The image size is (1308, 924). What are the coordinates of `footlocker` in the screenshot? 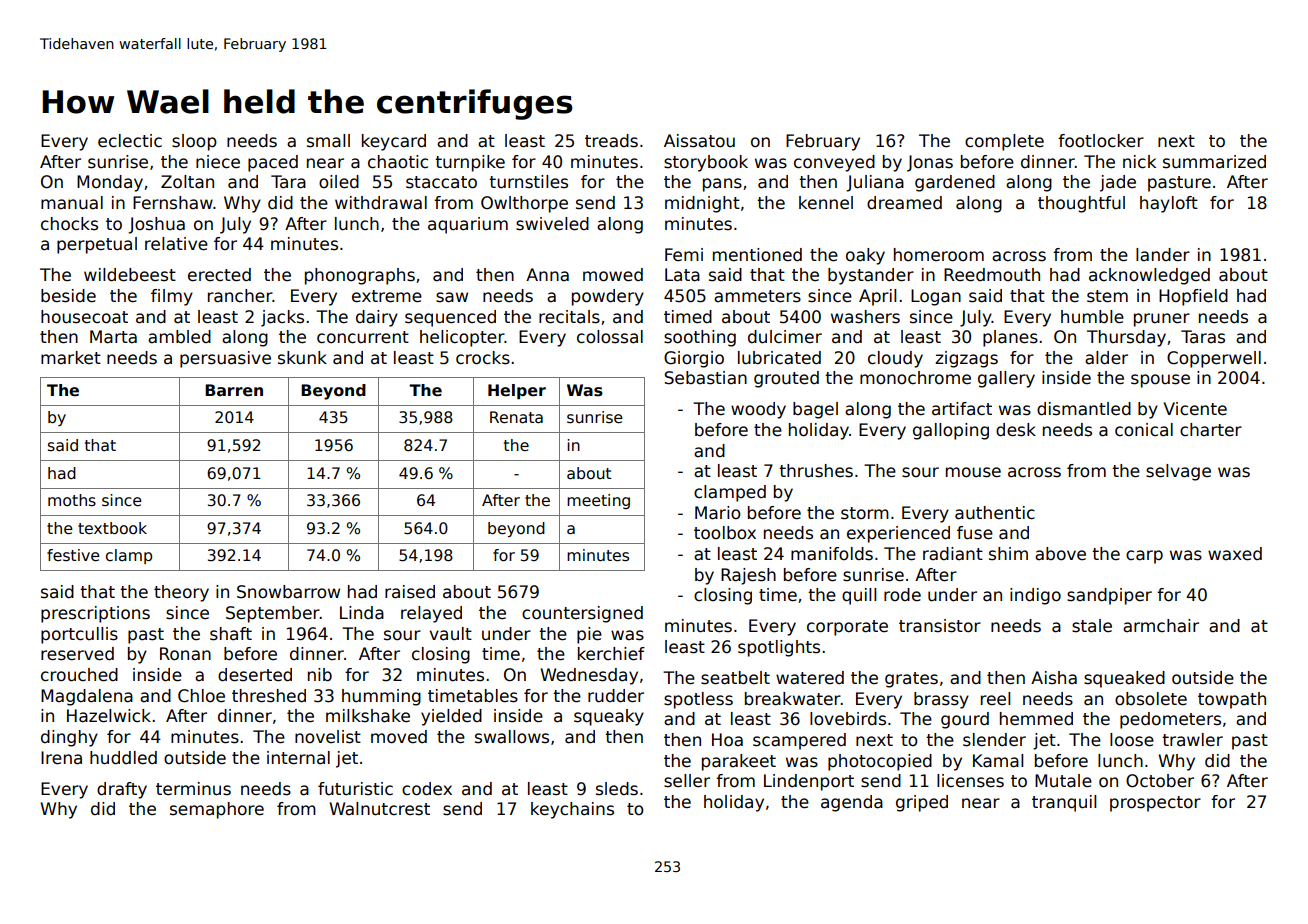 It's located at (1101, 141).
